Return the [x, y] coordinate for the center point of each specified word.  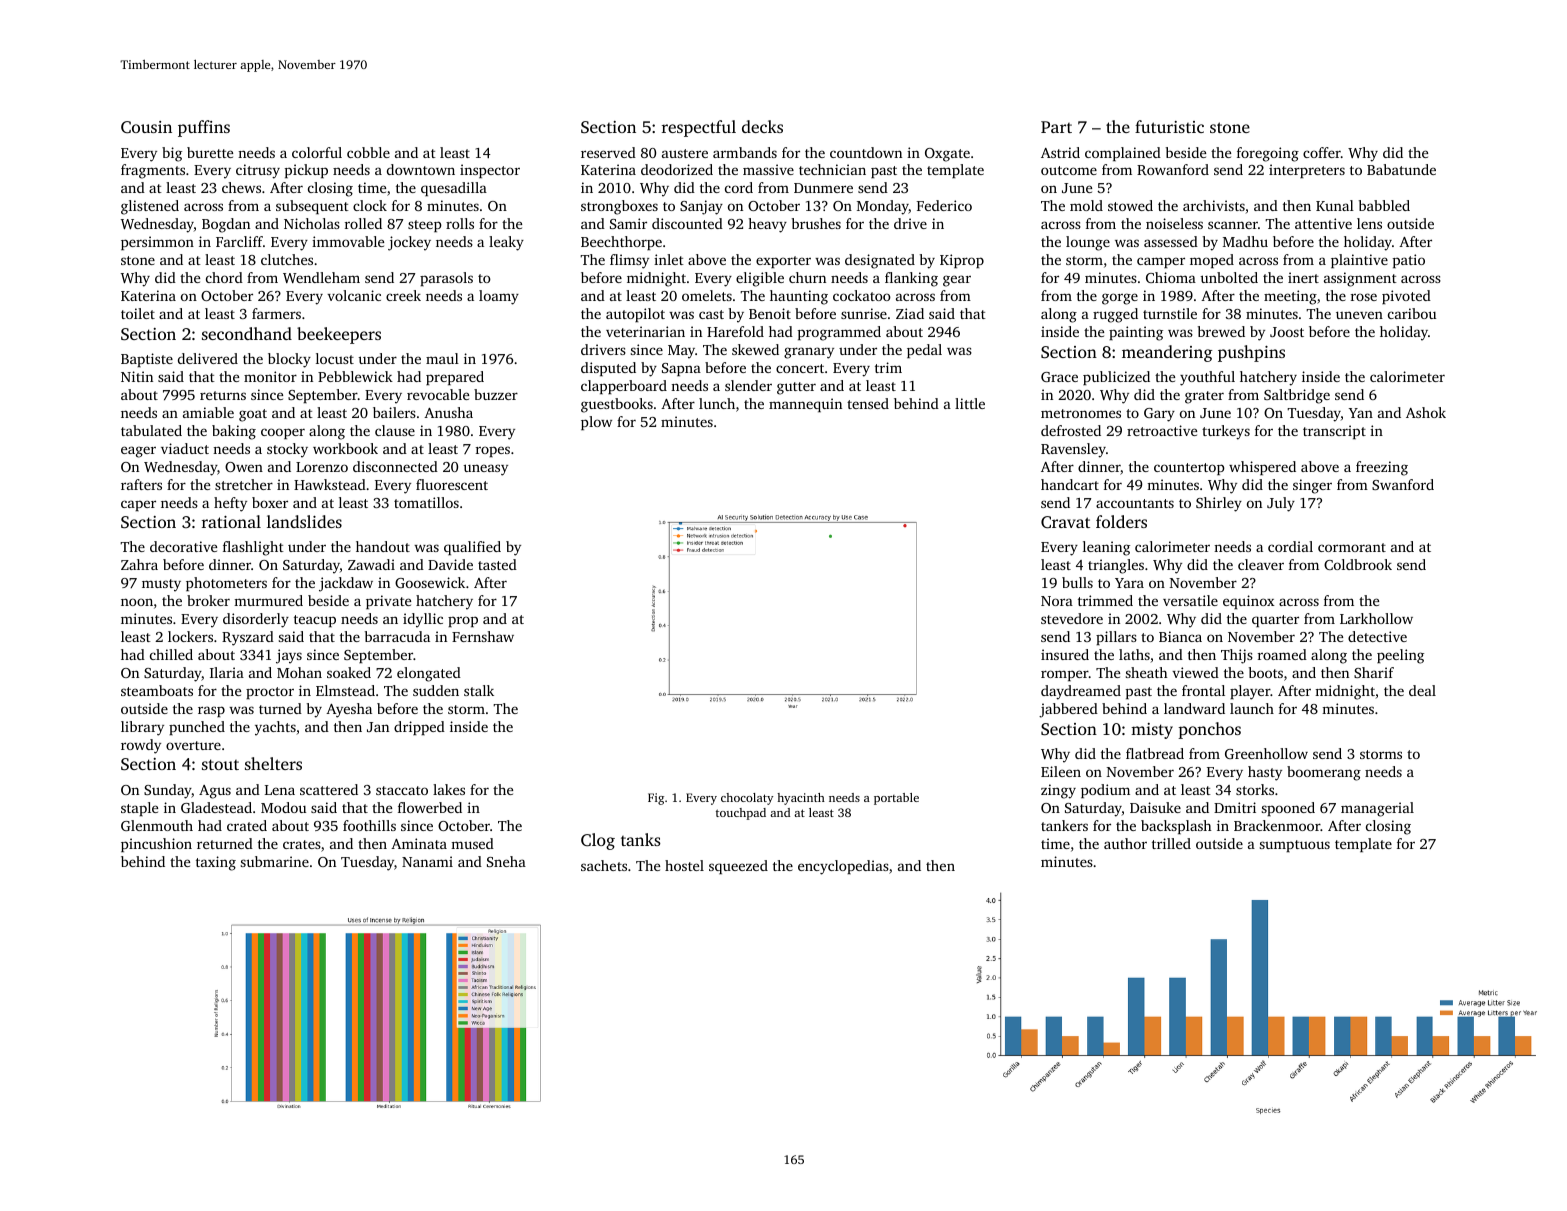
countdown [866, 152]
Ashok [1426, 412]
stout [220, 764]
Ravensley [1073, 450]
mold [1086, 205]
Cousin [146, 127]
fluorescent [452, 484]
